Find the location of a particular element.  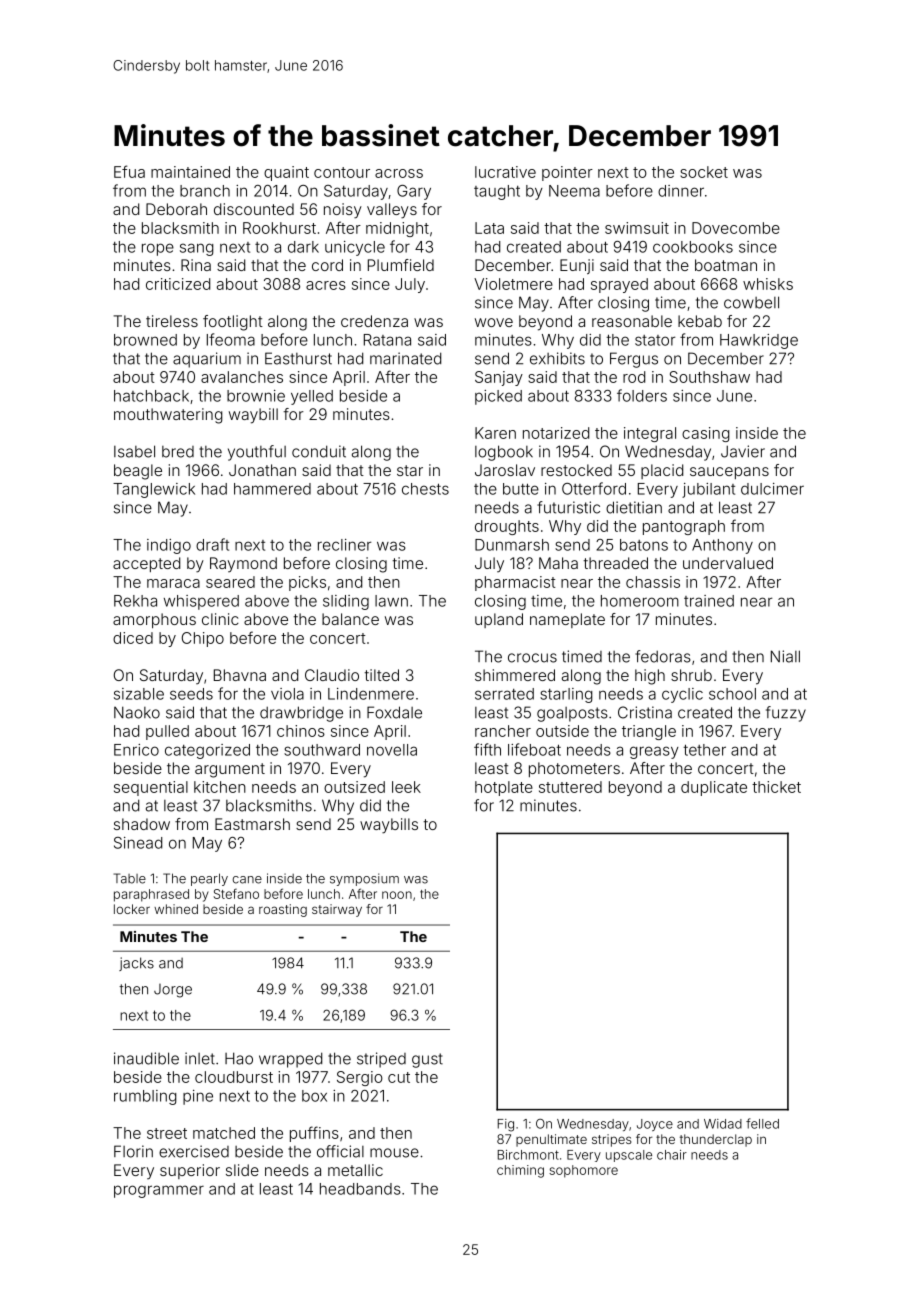

jacks is located at coordinates (136, 964).
